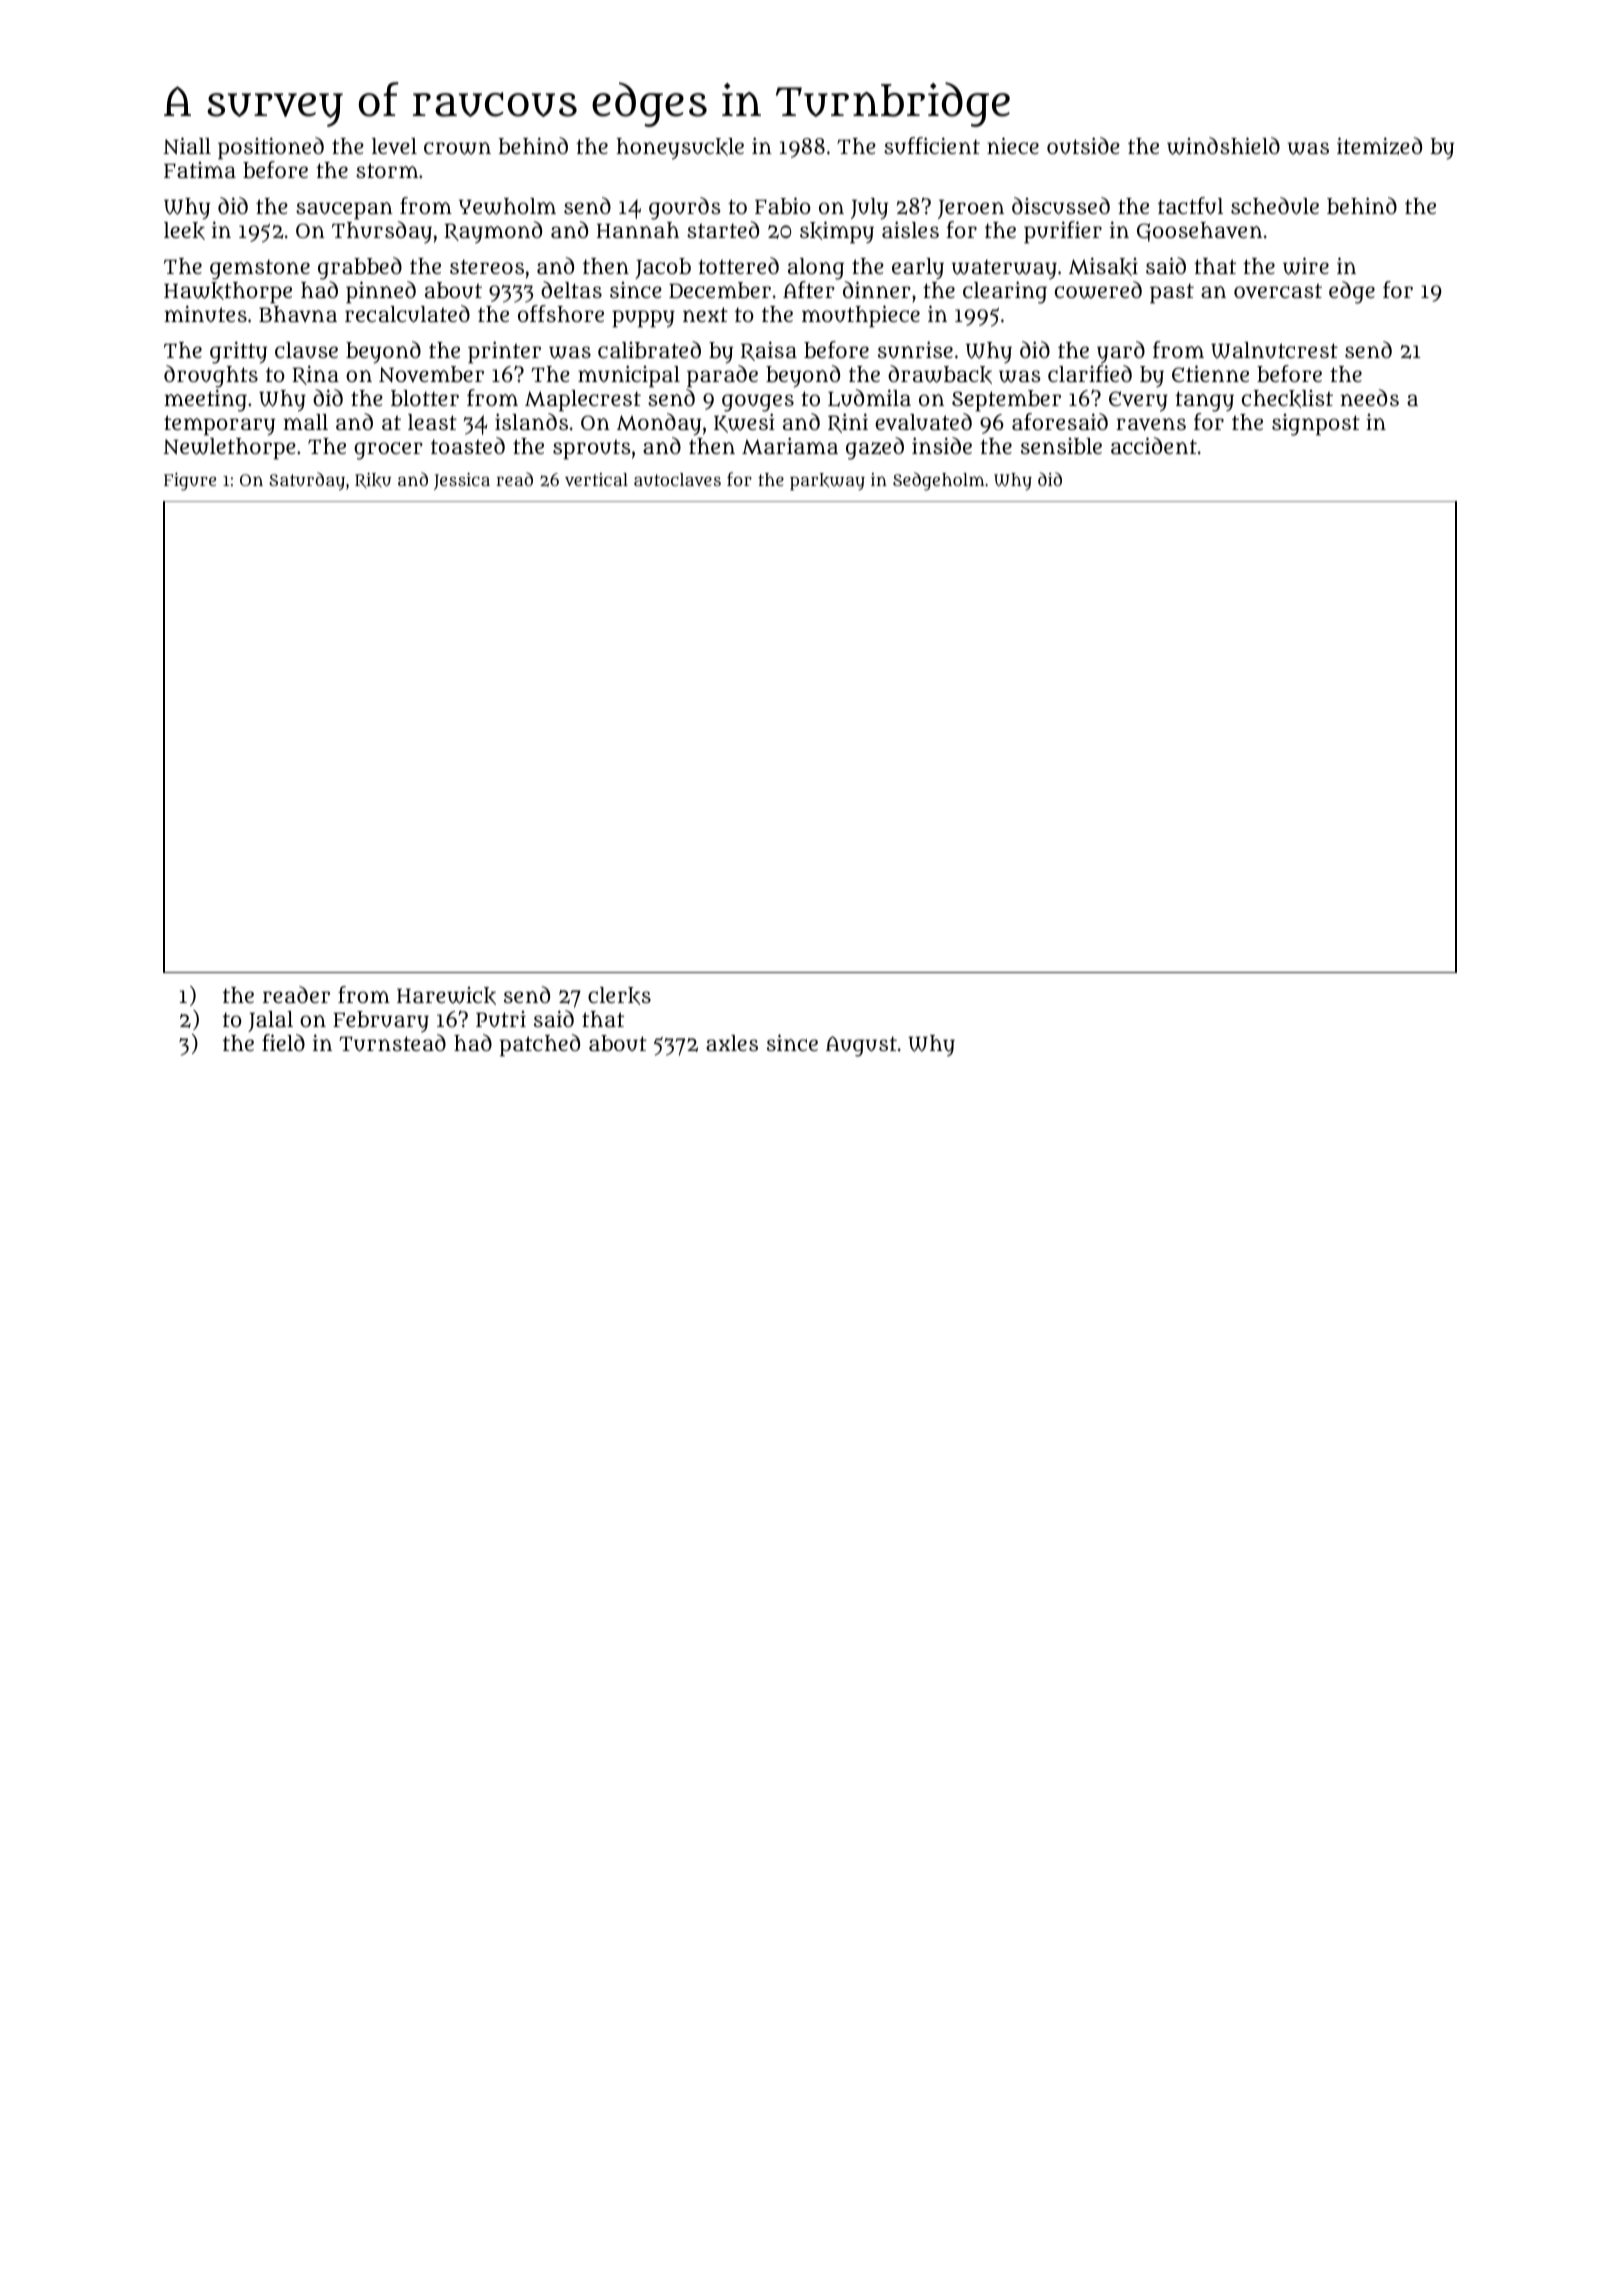  I want to click on aisles, so click(910, 229).
